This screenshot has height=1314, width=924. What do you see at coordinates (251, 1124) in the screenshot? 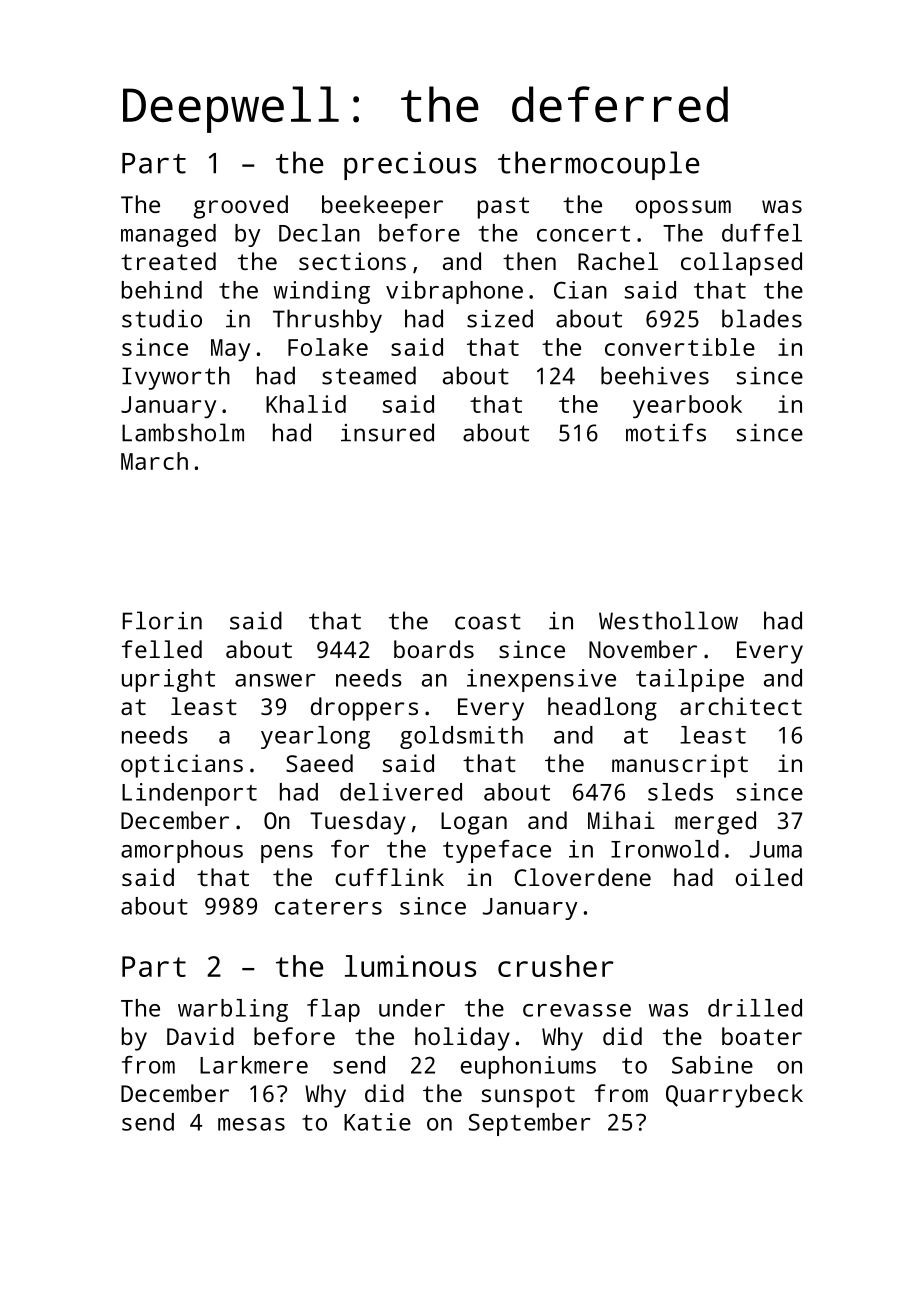
I see `mesas` at bounding box center [251, 1124].
